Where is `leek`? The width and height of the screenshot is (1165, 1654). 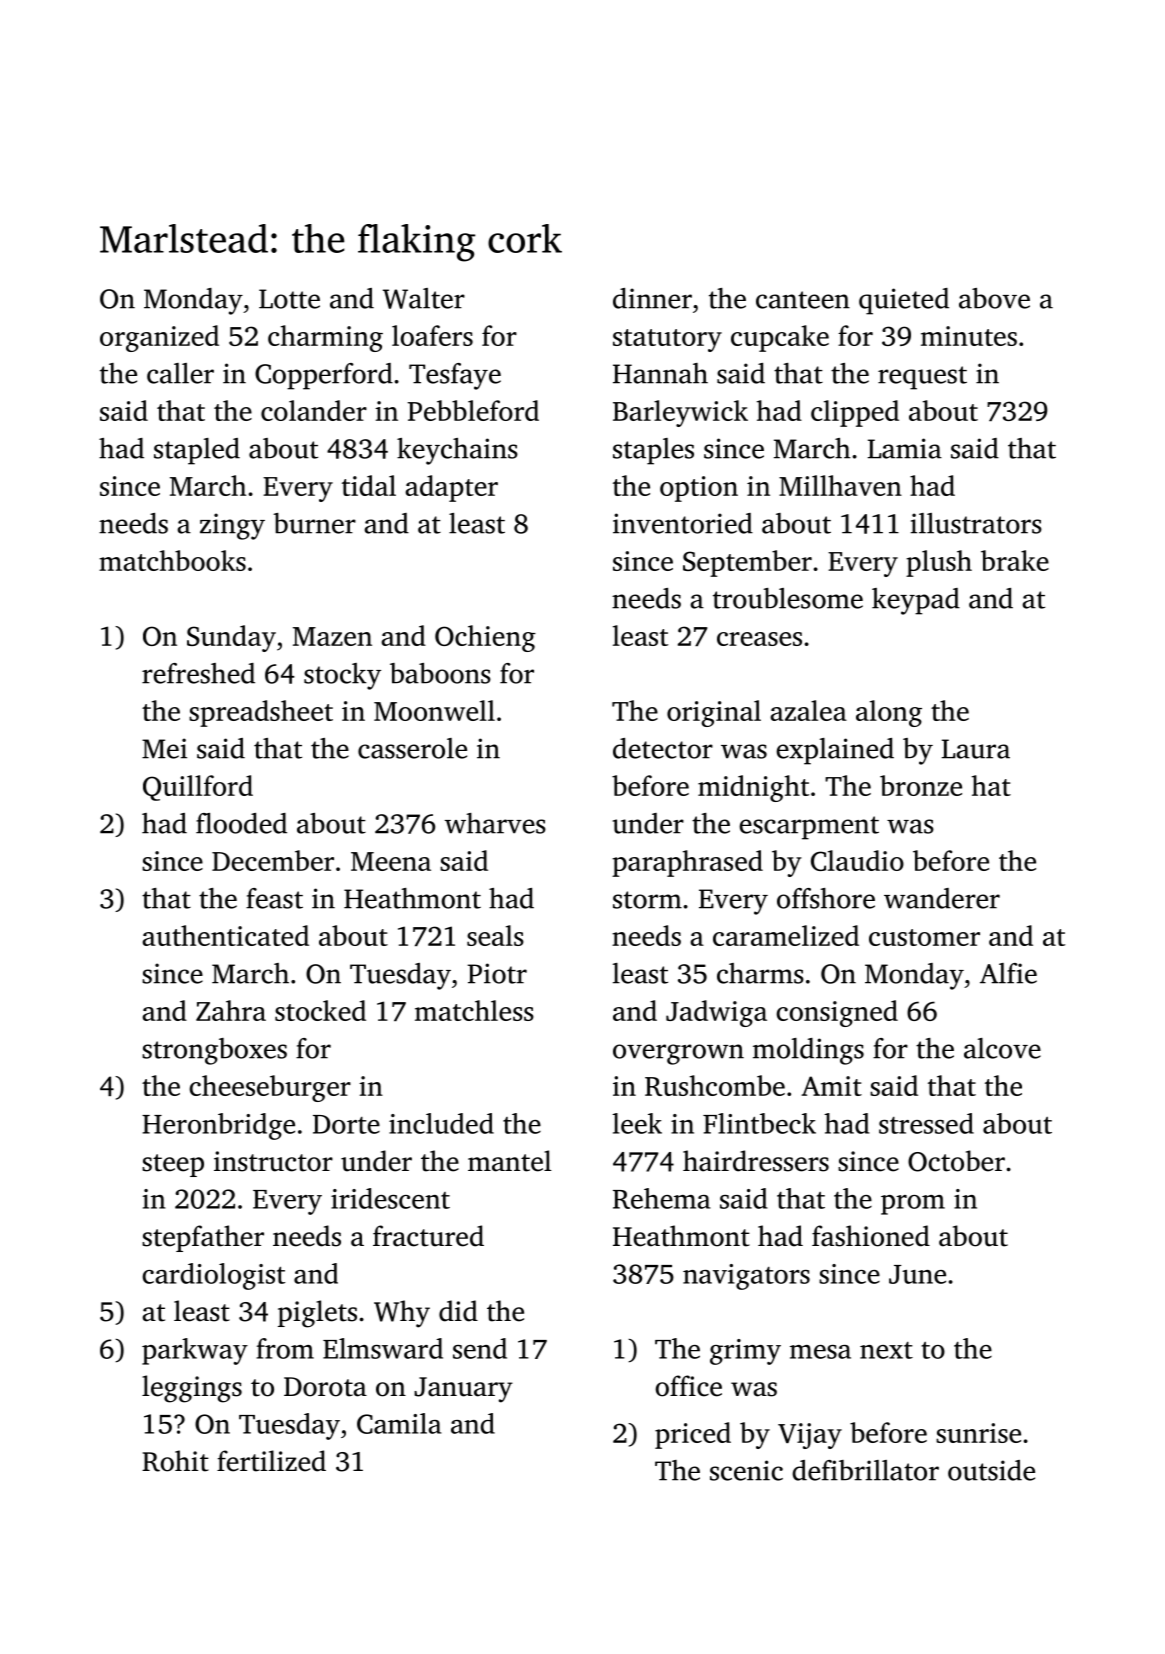 leek is located at coordinates (637, 1123).
